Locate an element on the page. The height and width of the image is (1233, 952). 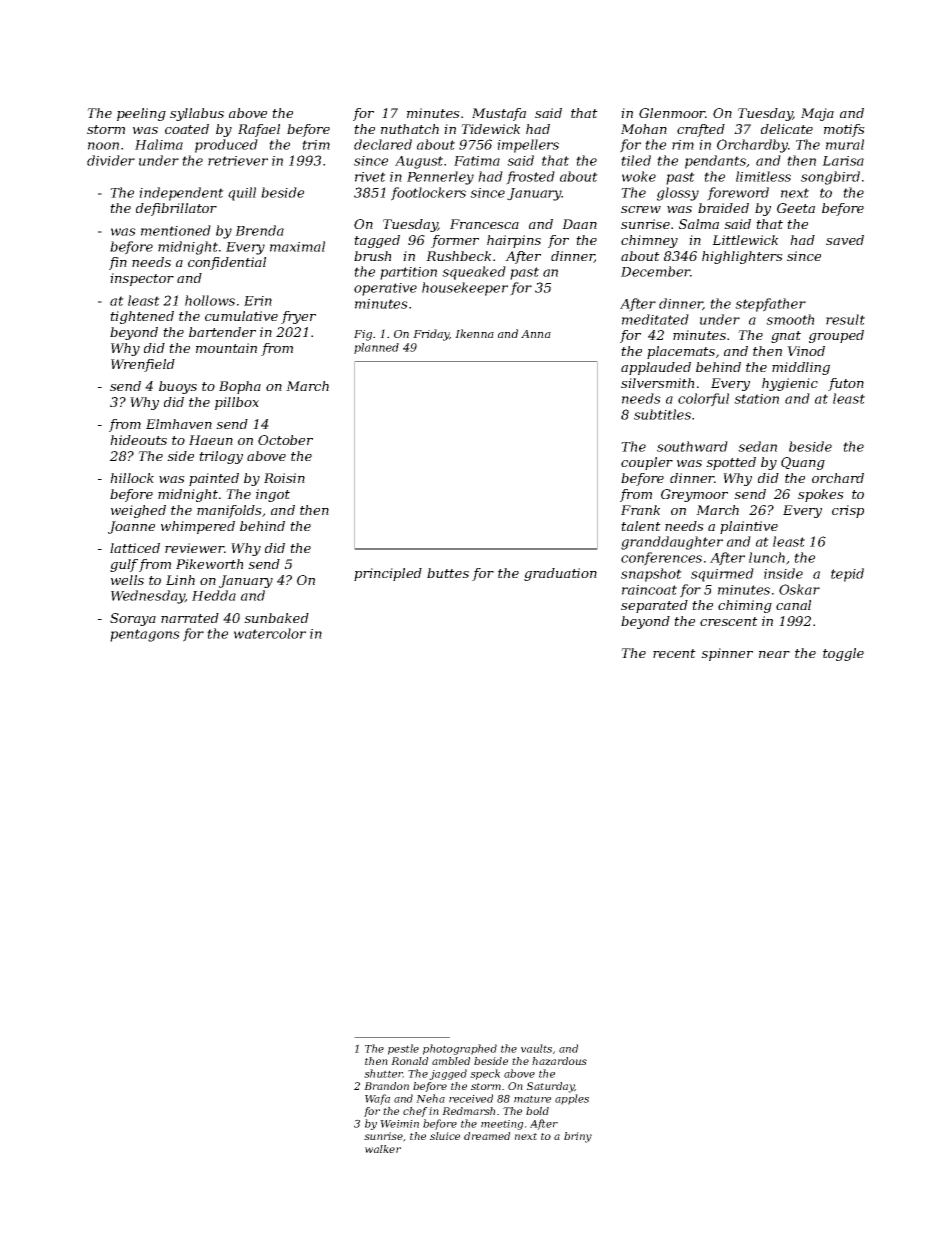
Rafael is located at coordinates (259, 130).
